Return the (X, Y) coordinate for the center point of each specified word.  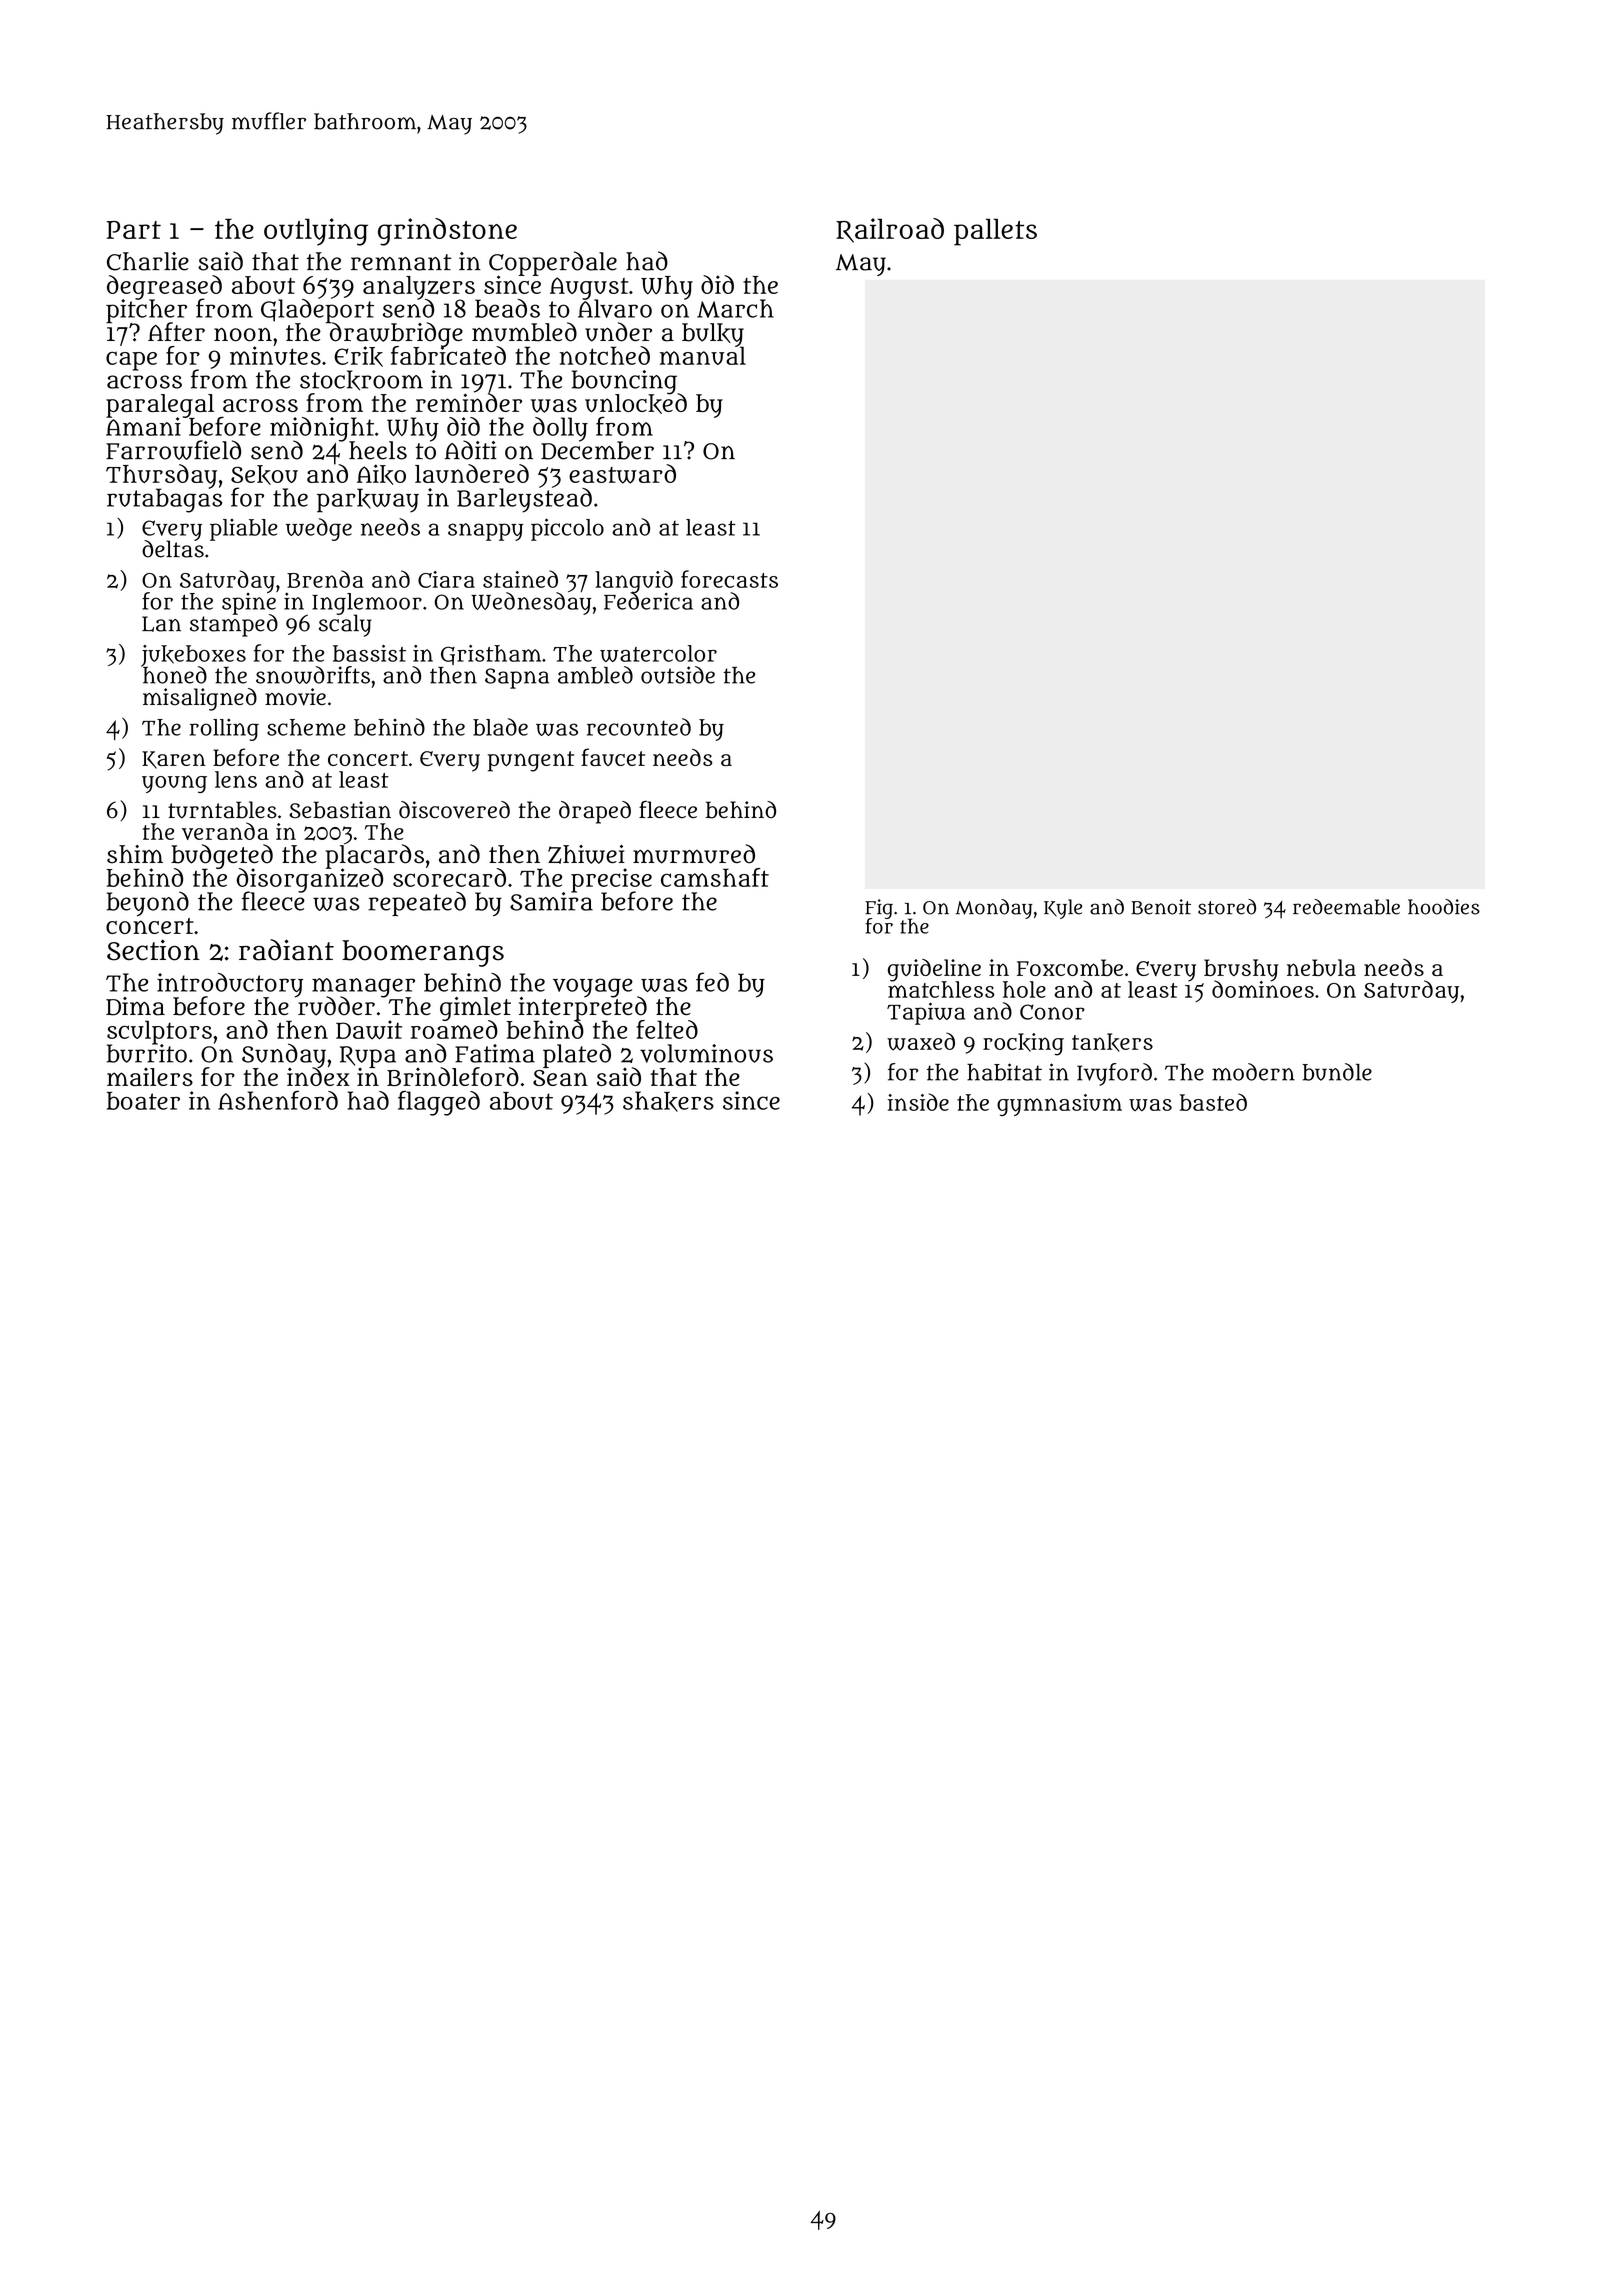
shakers (668, 1101)
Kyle (1063, 909)
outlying (316, 232)
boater (143, 1101)
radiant (286, 950)
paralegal (160, 405)
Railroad (890, 230)
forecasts (729, 579)
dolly (560, 429)
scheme (306, 727)
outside (678, 675)
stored (1227, 907)
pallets (995, 232)
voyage (593, 987)
